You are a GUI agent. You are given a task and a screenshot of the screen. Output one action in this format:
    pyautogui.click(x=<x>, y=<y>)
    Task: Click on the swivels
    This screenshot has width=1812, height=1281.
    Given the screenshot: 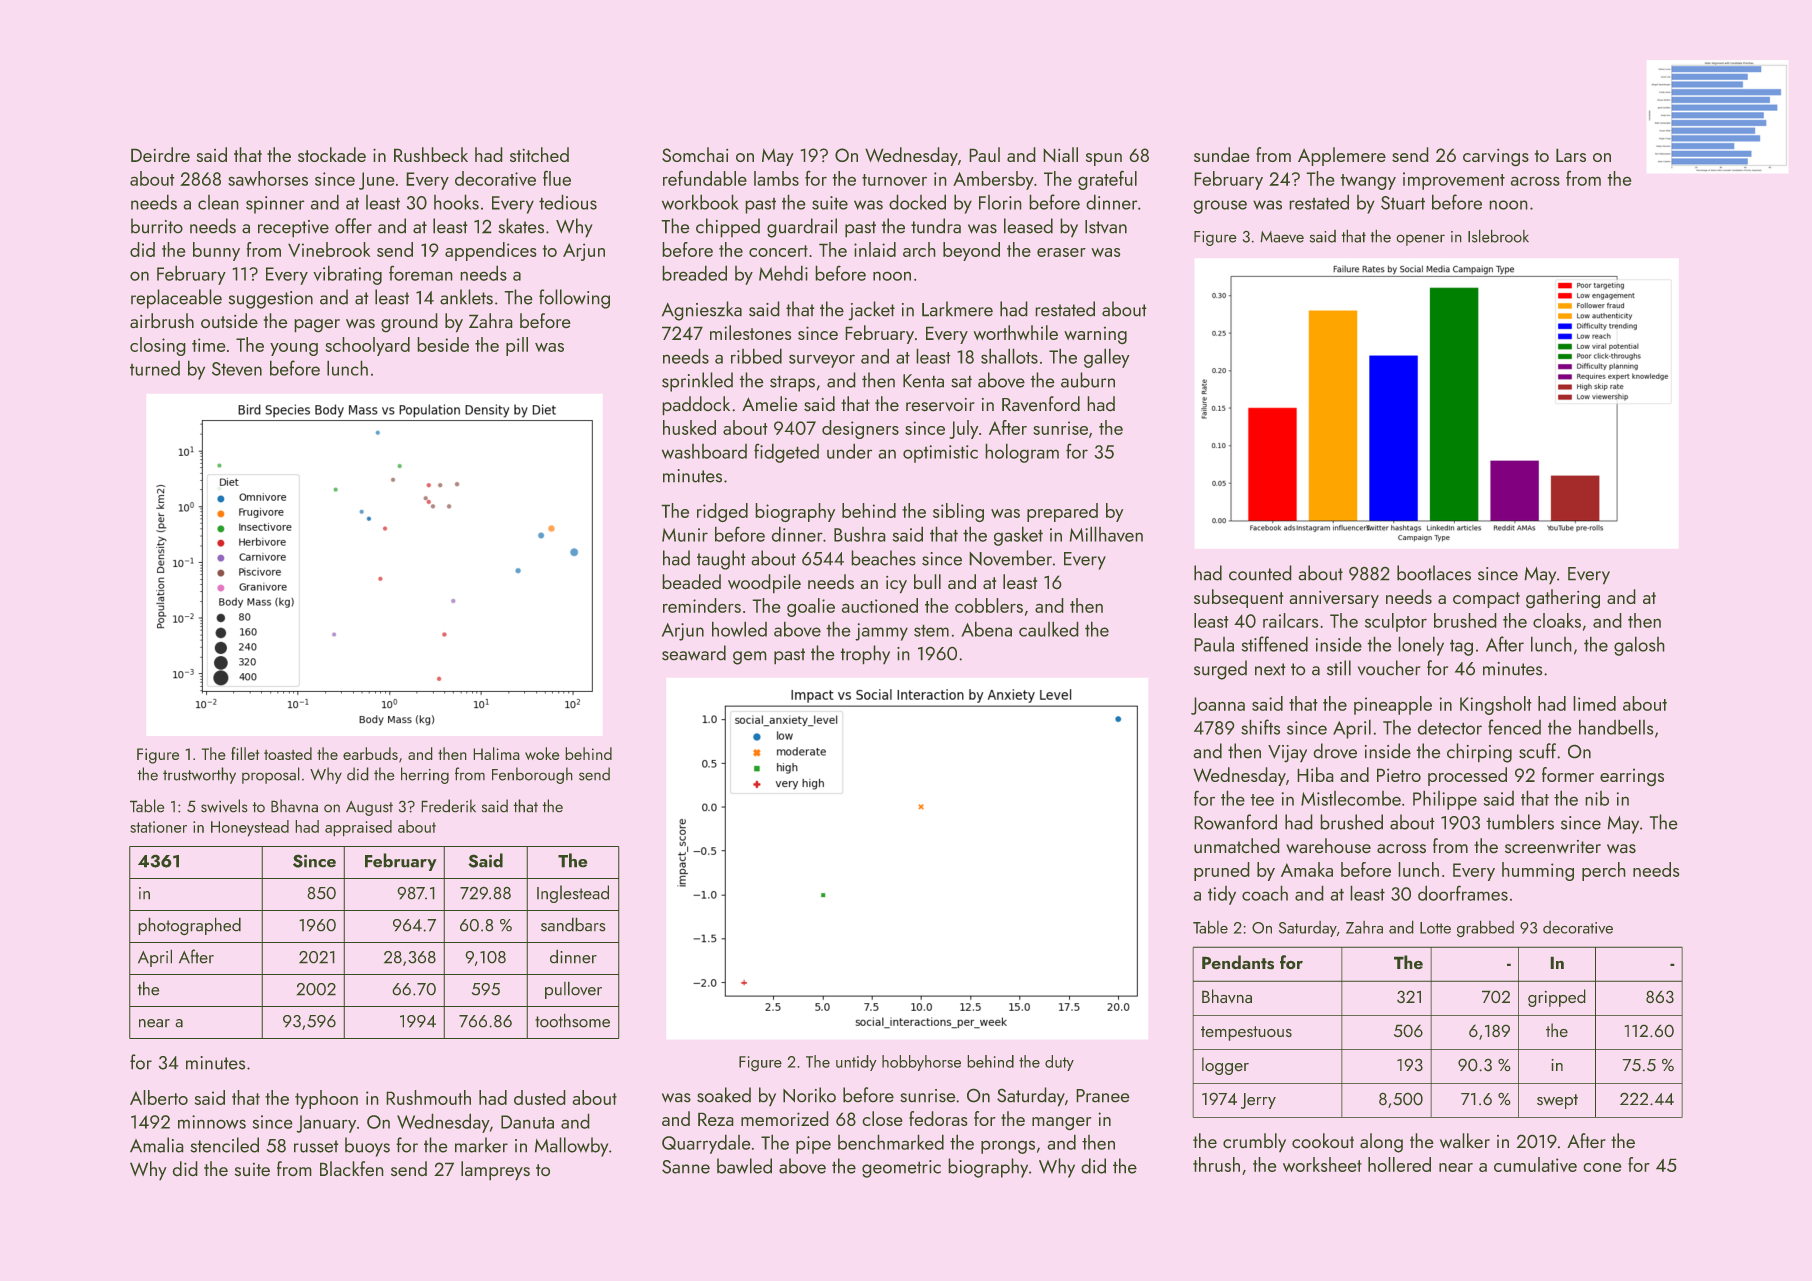 What is the action you would take?
    pyautogui.click(x=224, y=806)
